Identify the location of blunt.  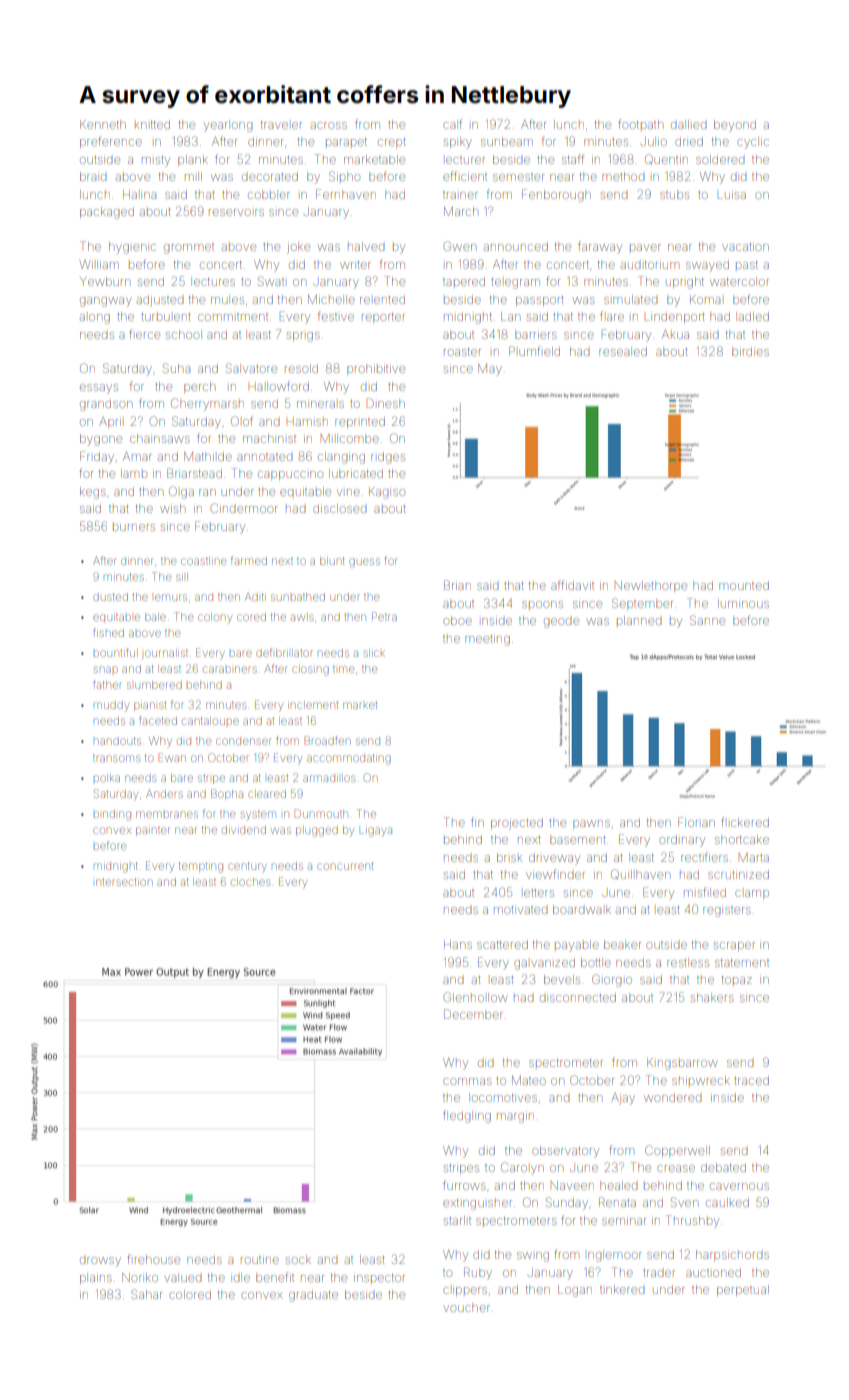
(332, 561).
